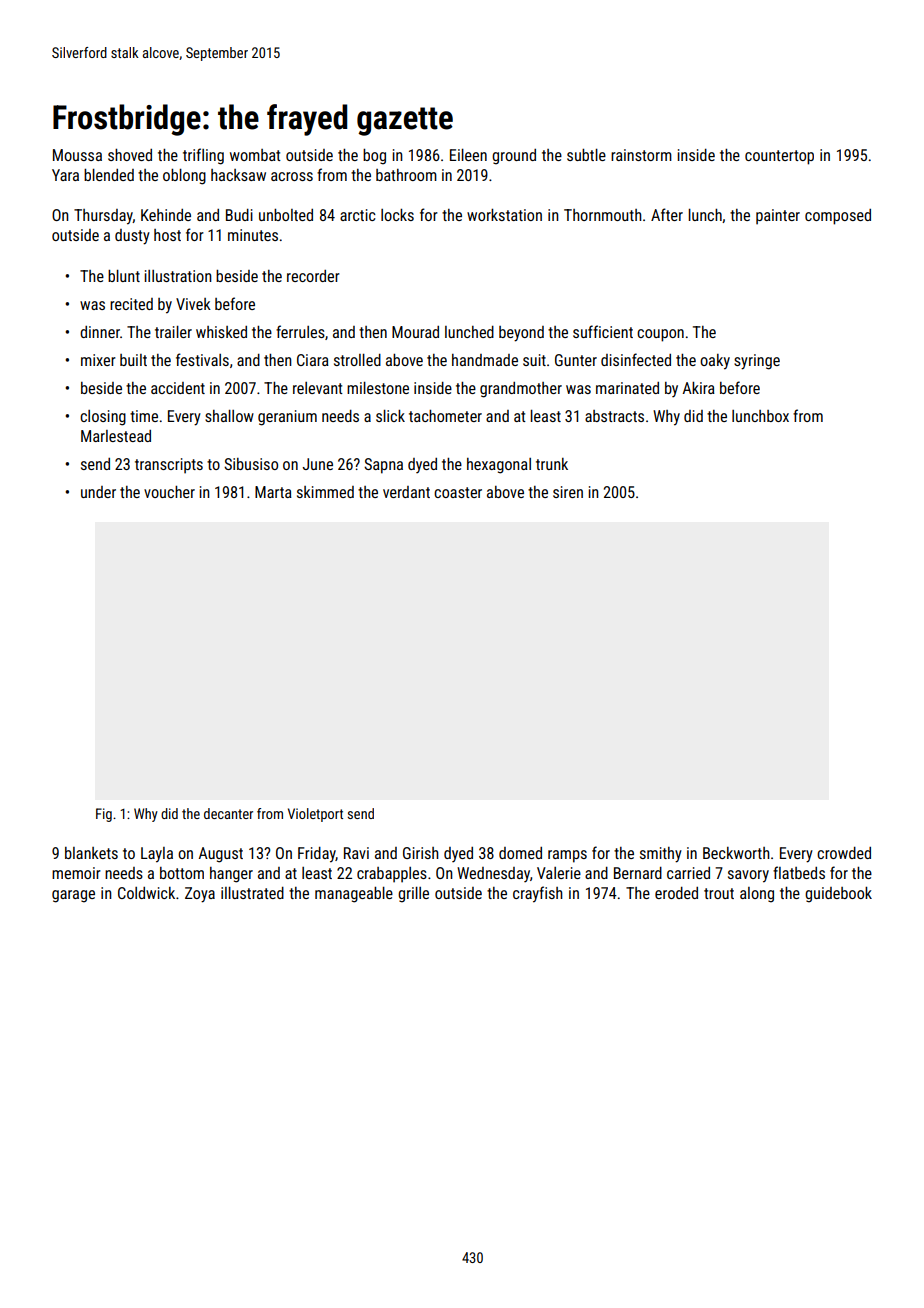 This image has width=924, height=1308. What do you see at coordinates (356, 853) in the image?
I see `Ravi` at bounding box center [356, 853].
